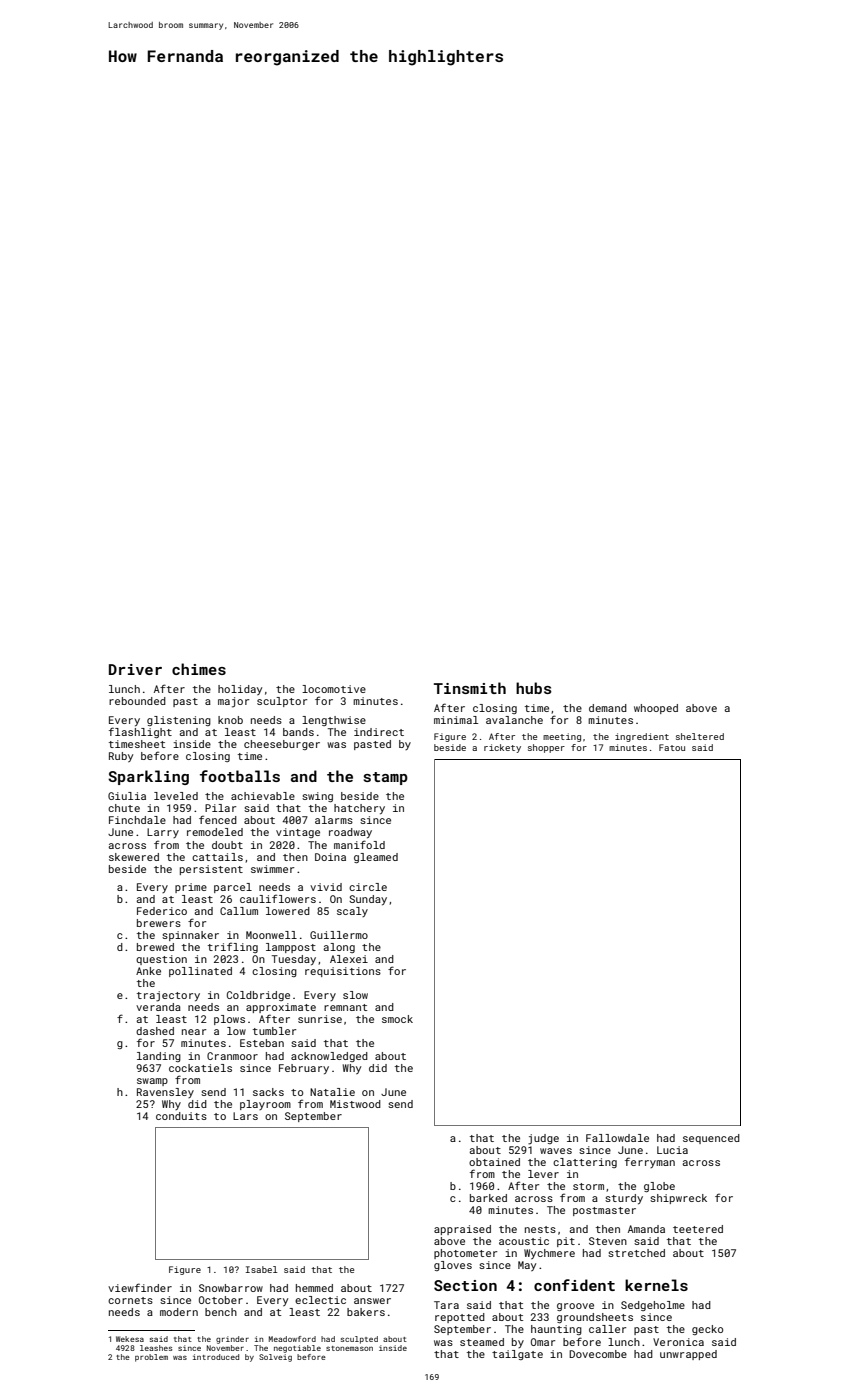  Describe the element at coordinates (672, 747) in the screenshot. I see `Fatou` at that location.
